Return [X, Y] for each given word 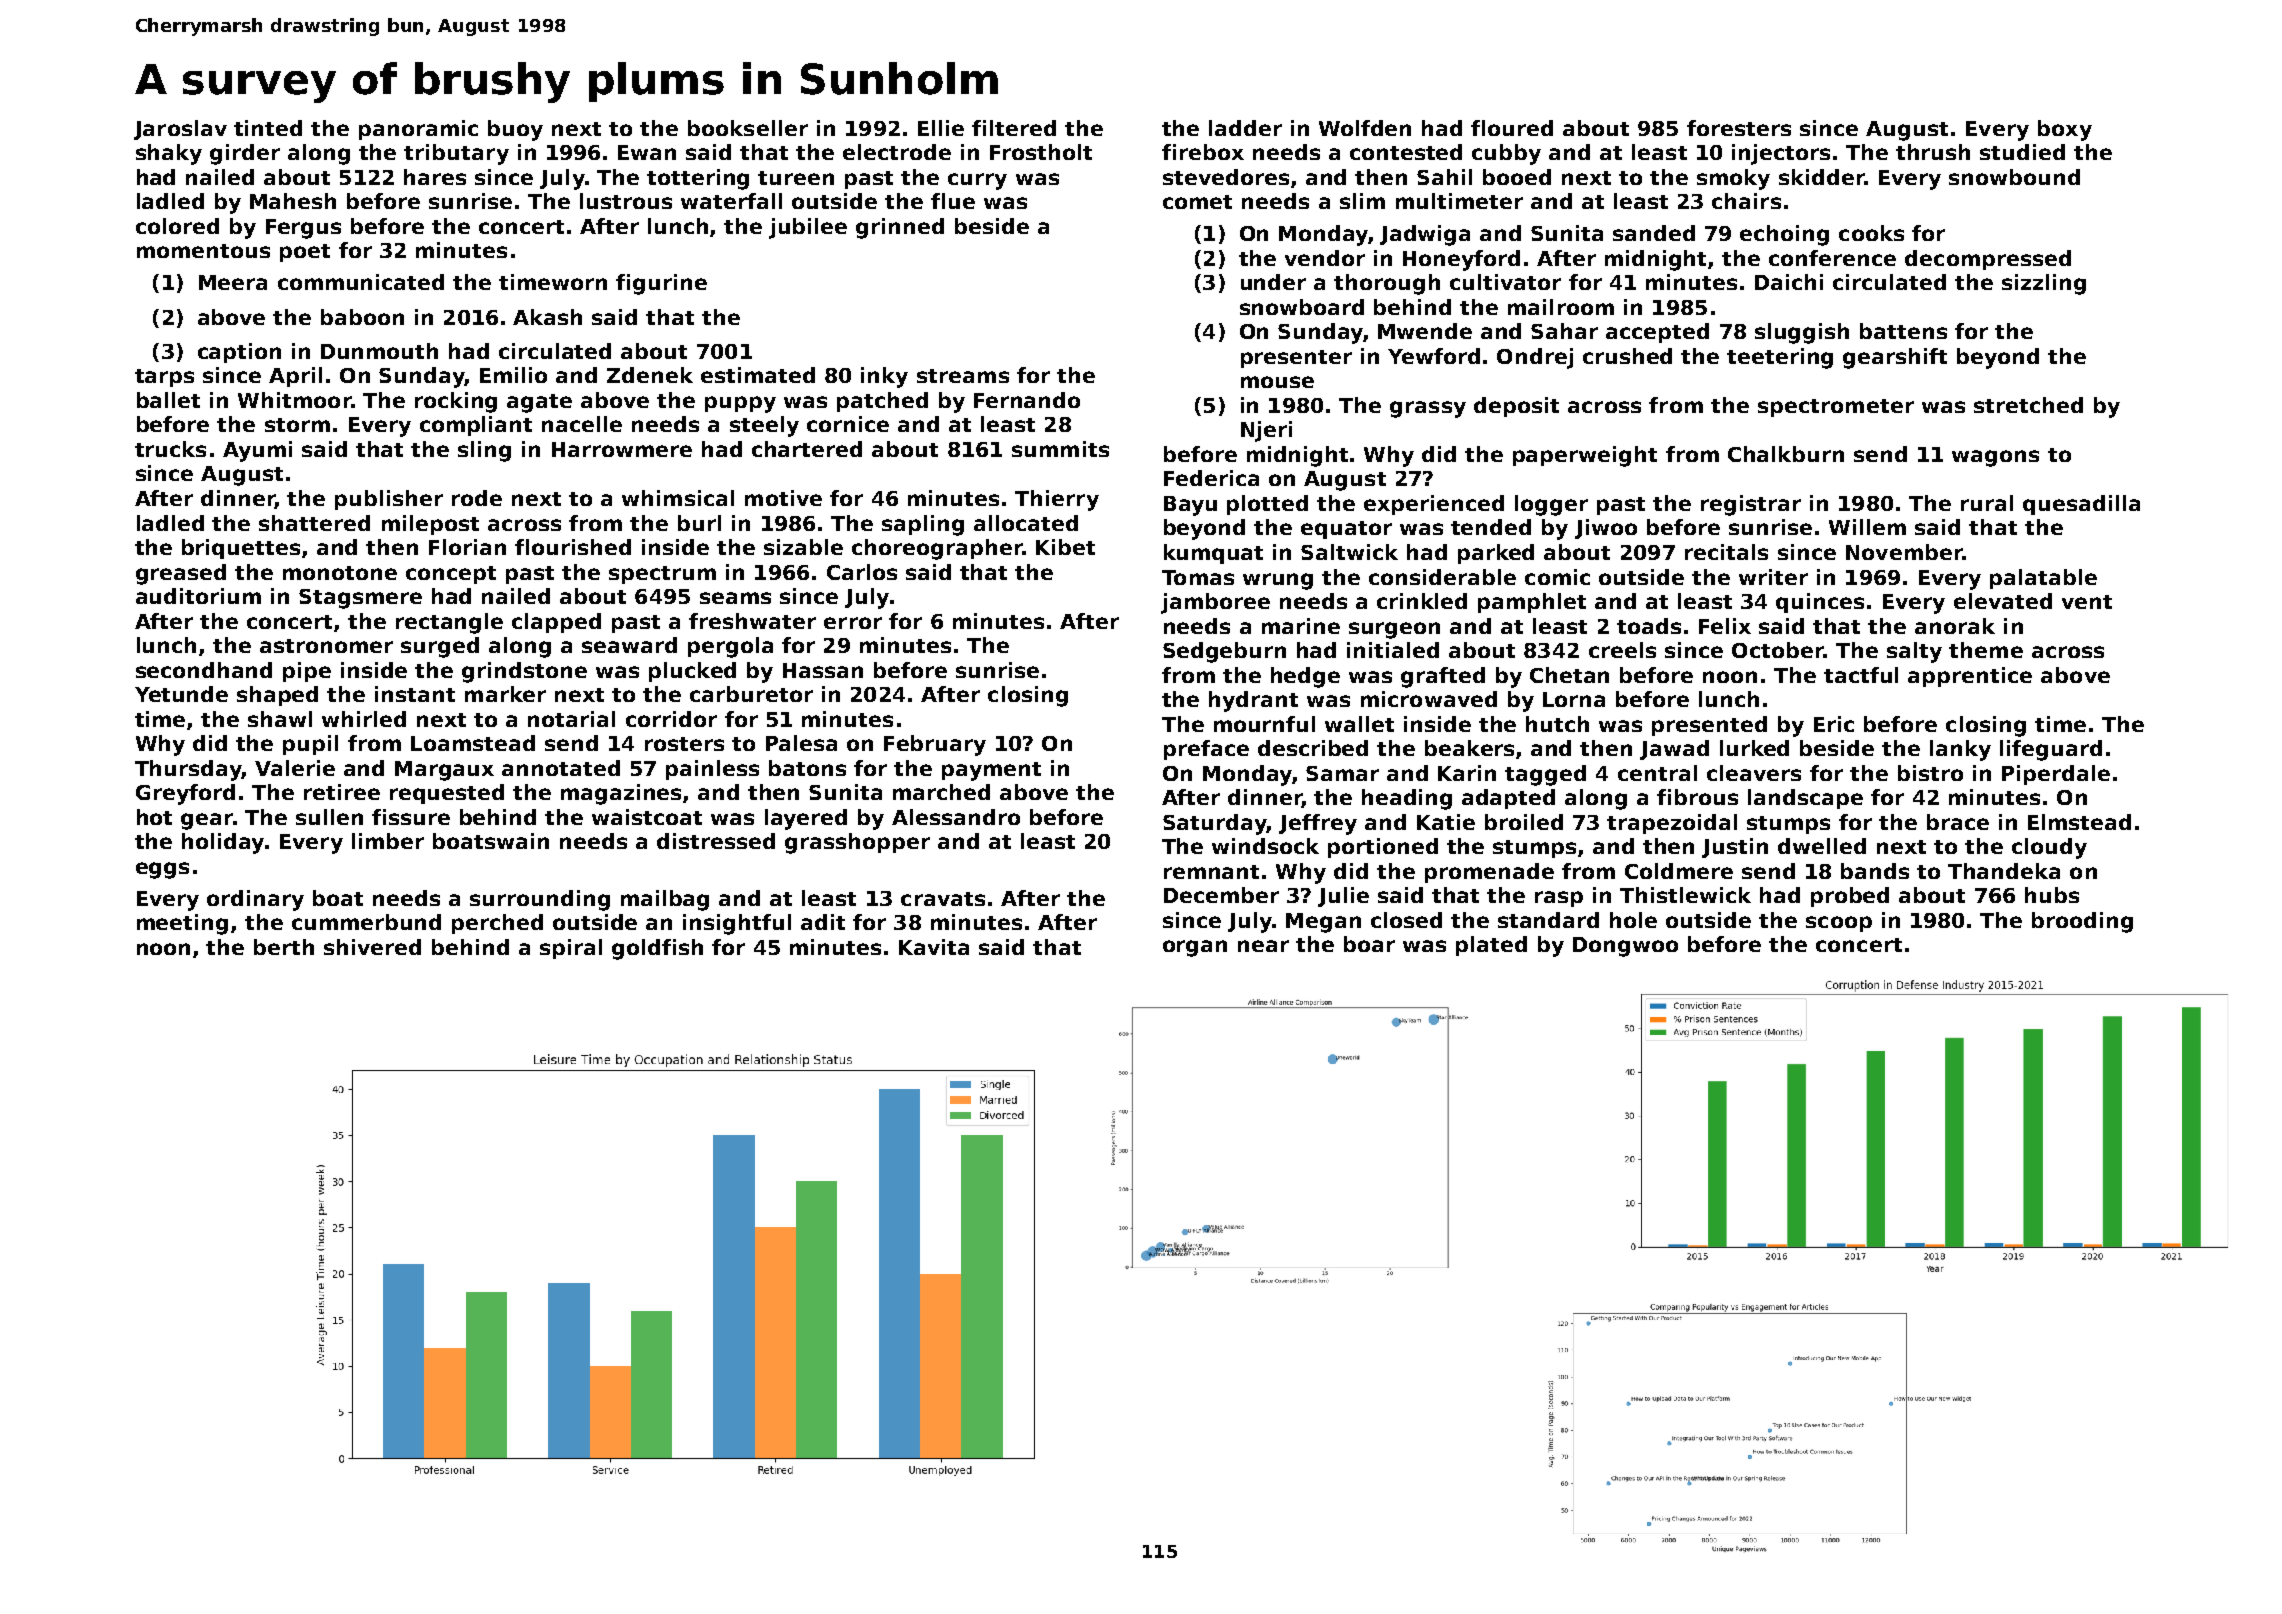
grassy [1428, 409]
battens [1903, 331]
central [1657, 773]
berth [284, 947]
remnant [1211, 872]
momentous [203, 251]
